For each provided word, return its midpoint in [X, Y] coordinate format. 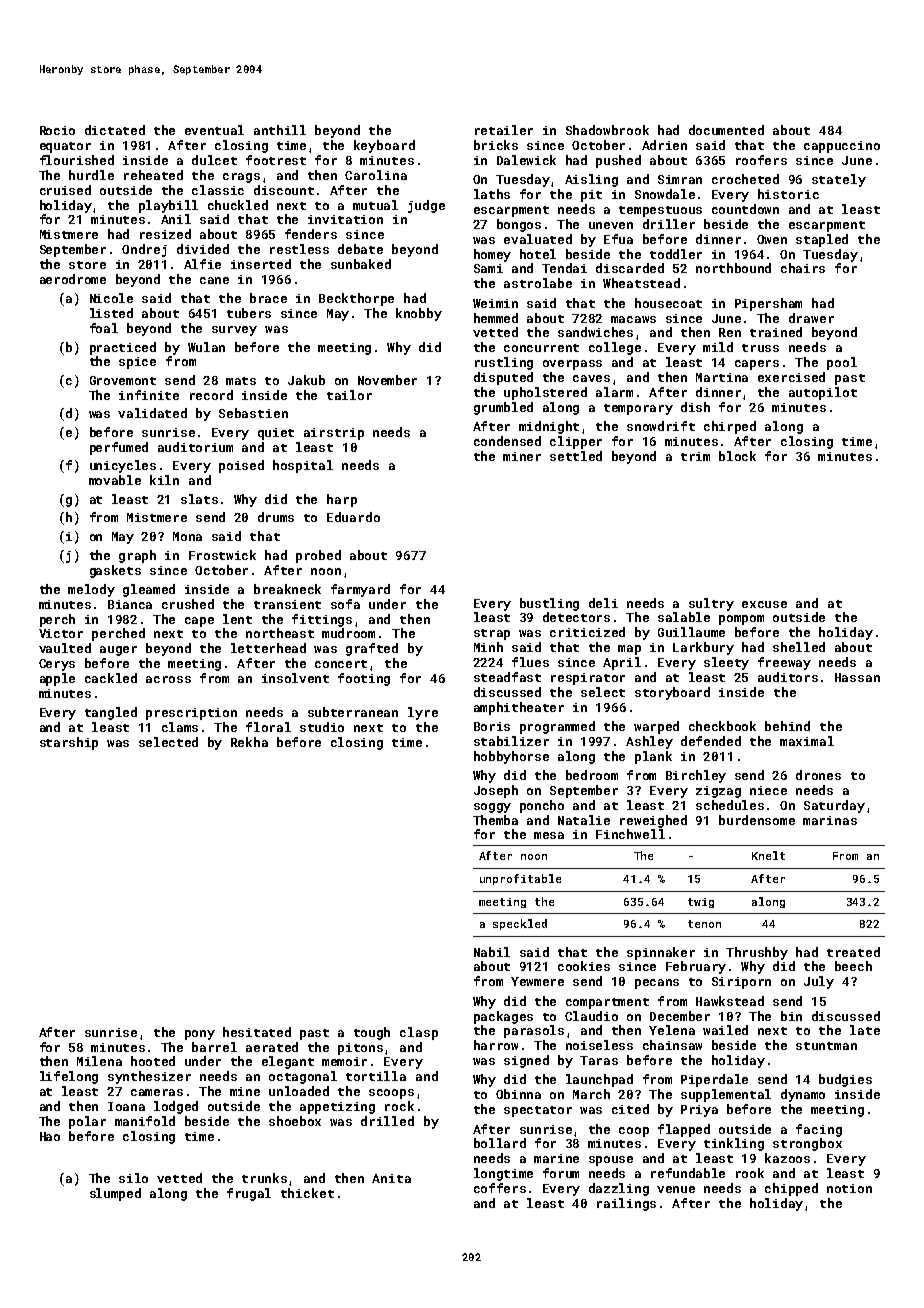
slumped [115, 1194]
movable [115, 480]
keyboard [384, 146]
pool [842, 363]
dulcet [214, 160]
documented [726, 130]
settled [576, 456]
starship [69, 743]
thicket [307, 1193]
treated [853, 952]
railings [626, 1204]
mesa [549, 835]
